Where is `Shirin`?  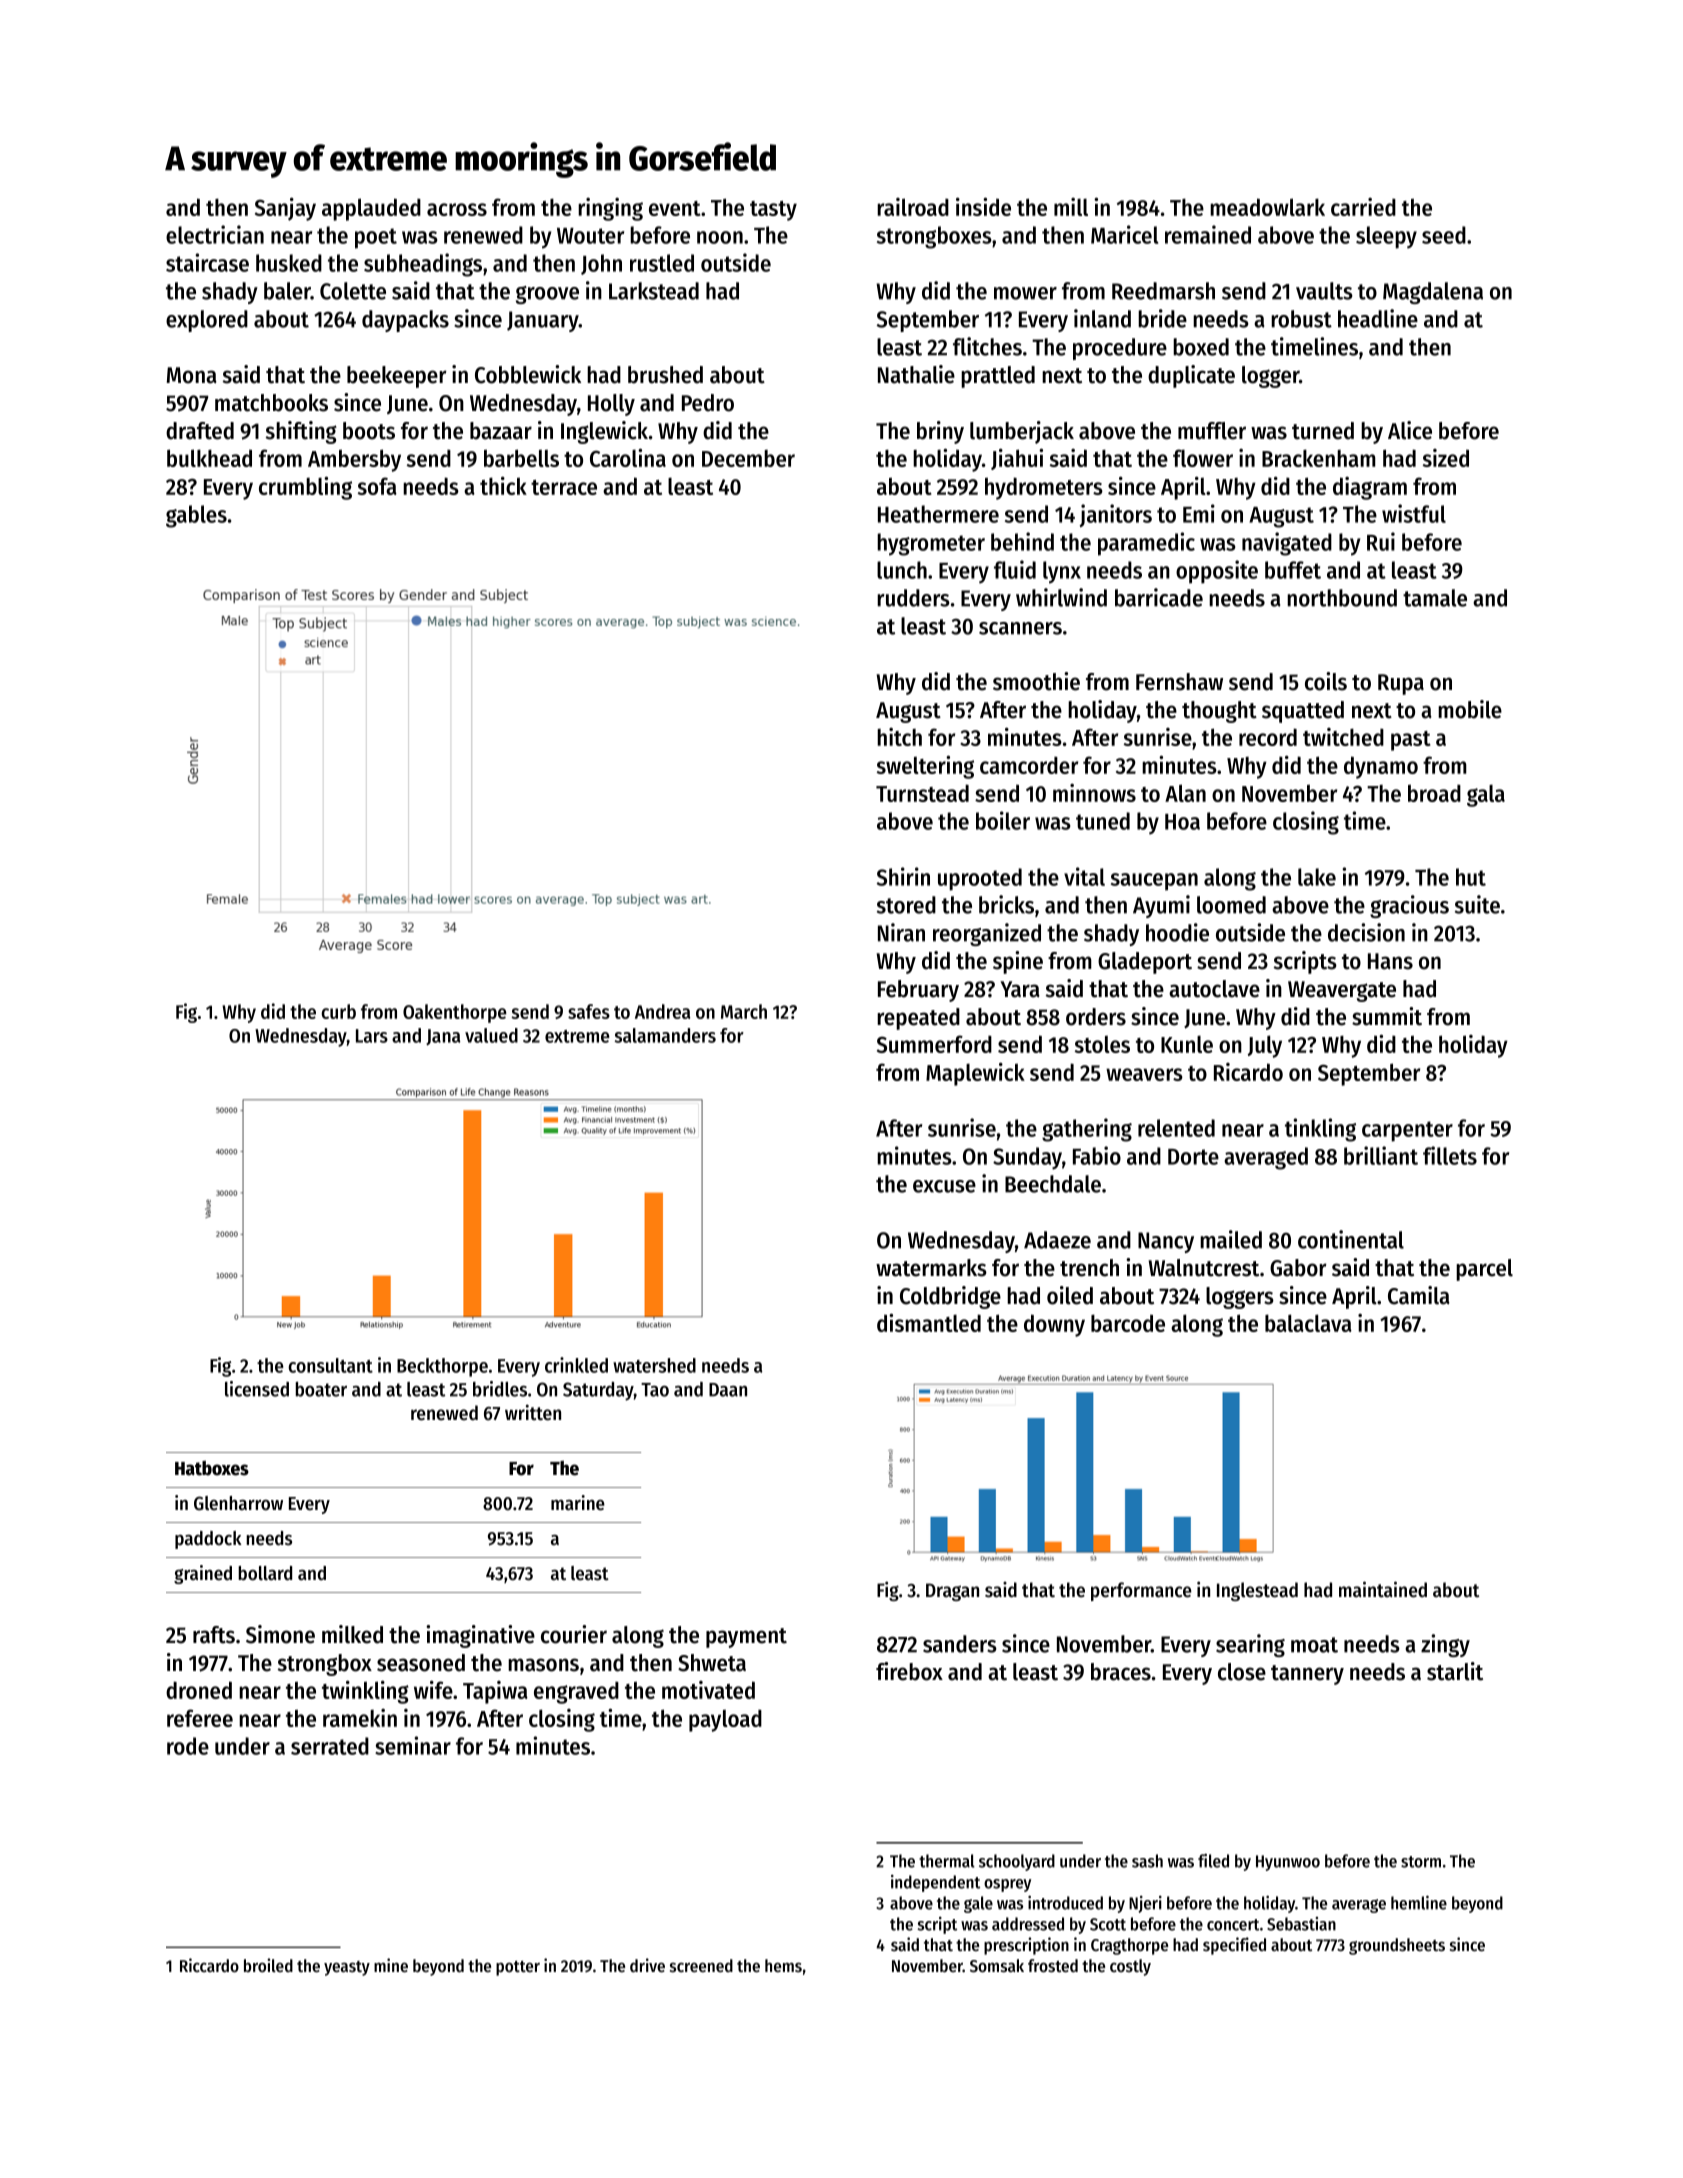 Shirin is located at coordinates (903, 876).
